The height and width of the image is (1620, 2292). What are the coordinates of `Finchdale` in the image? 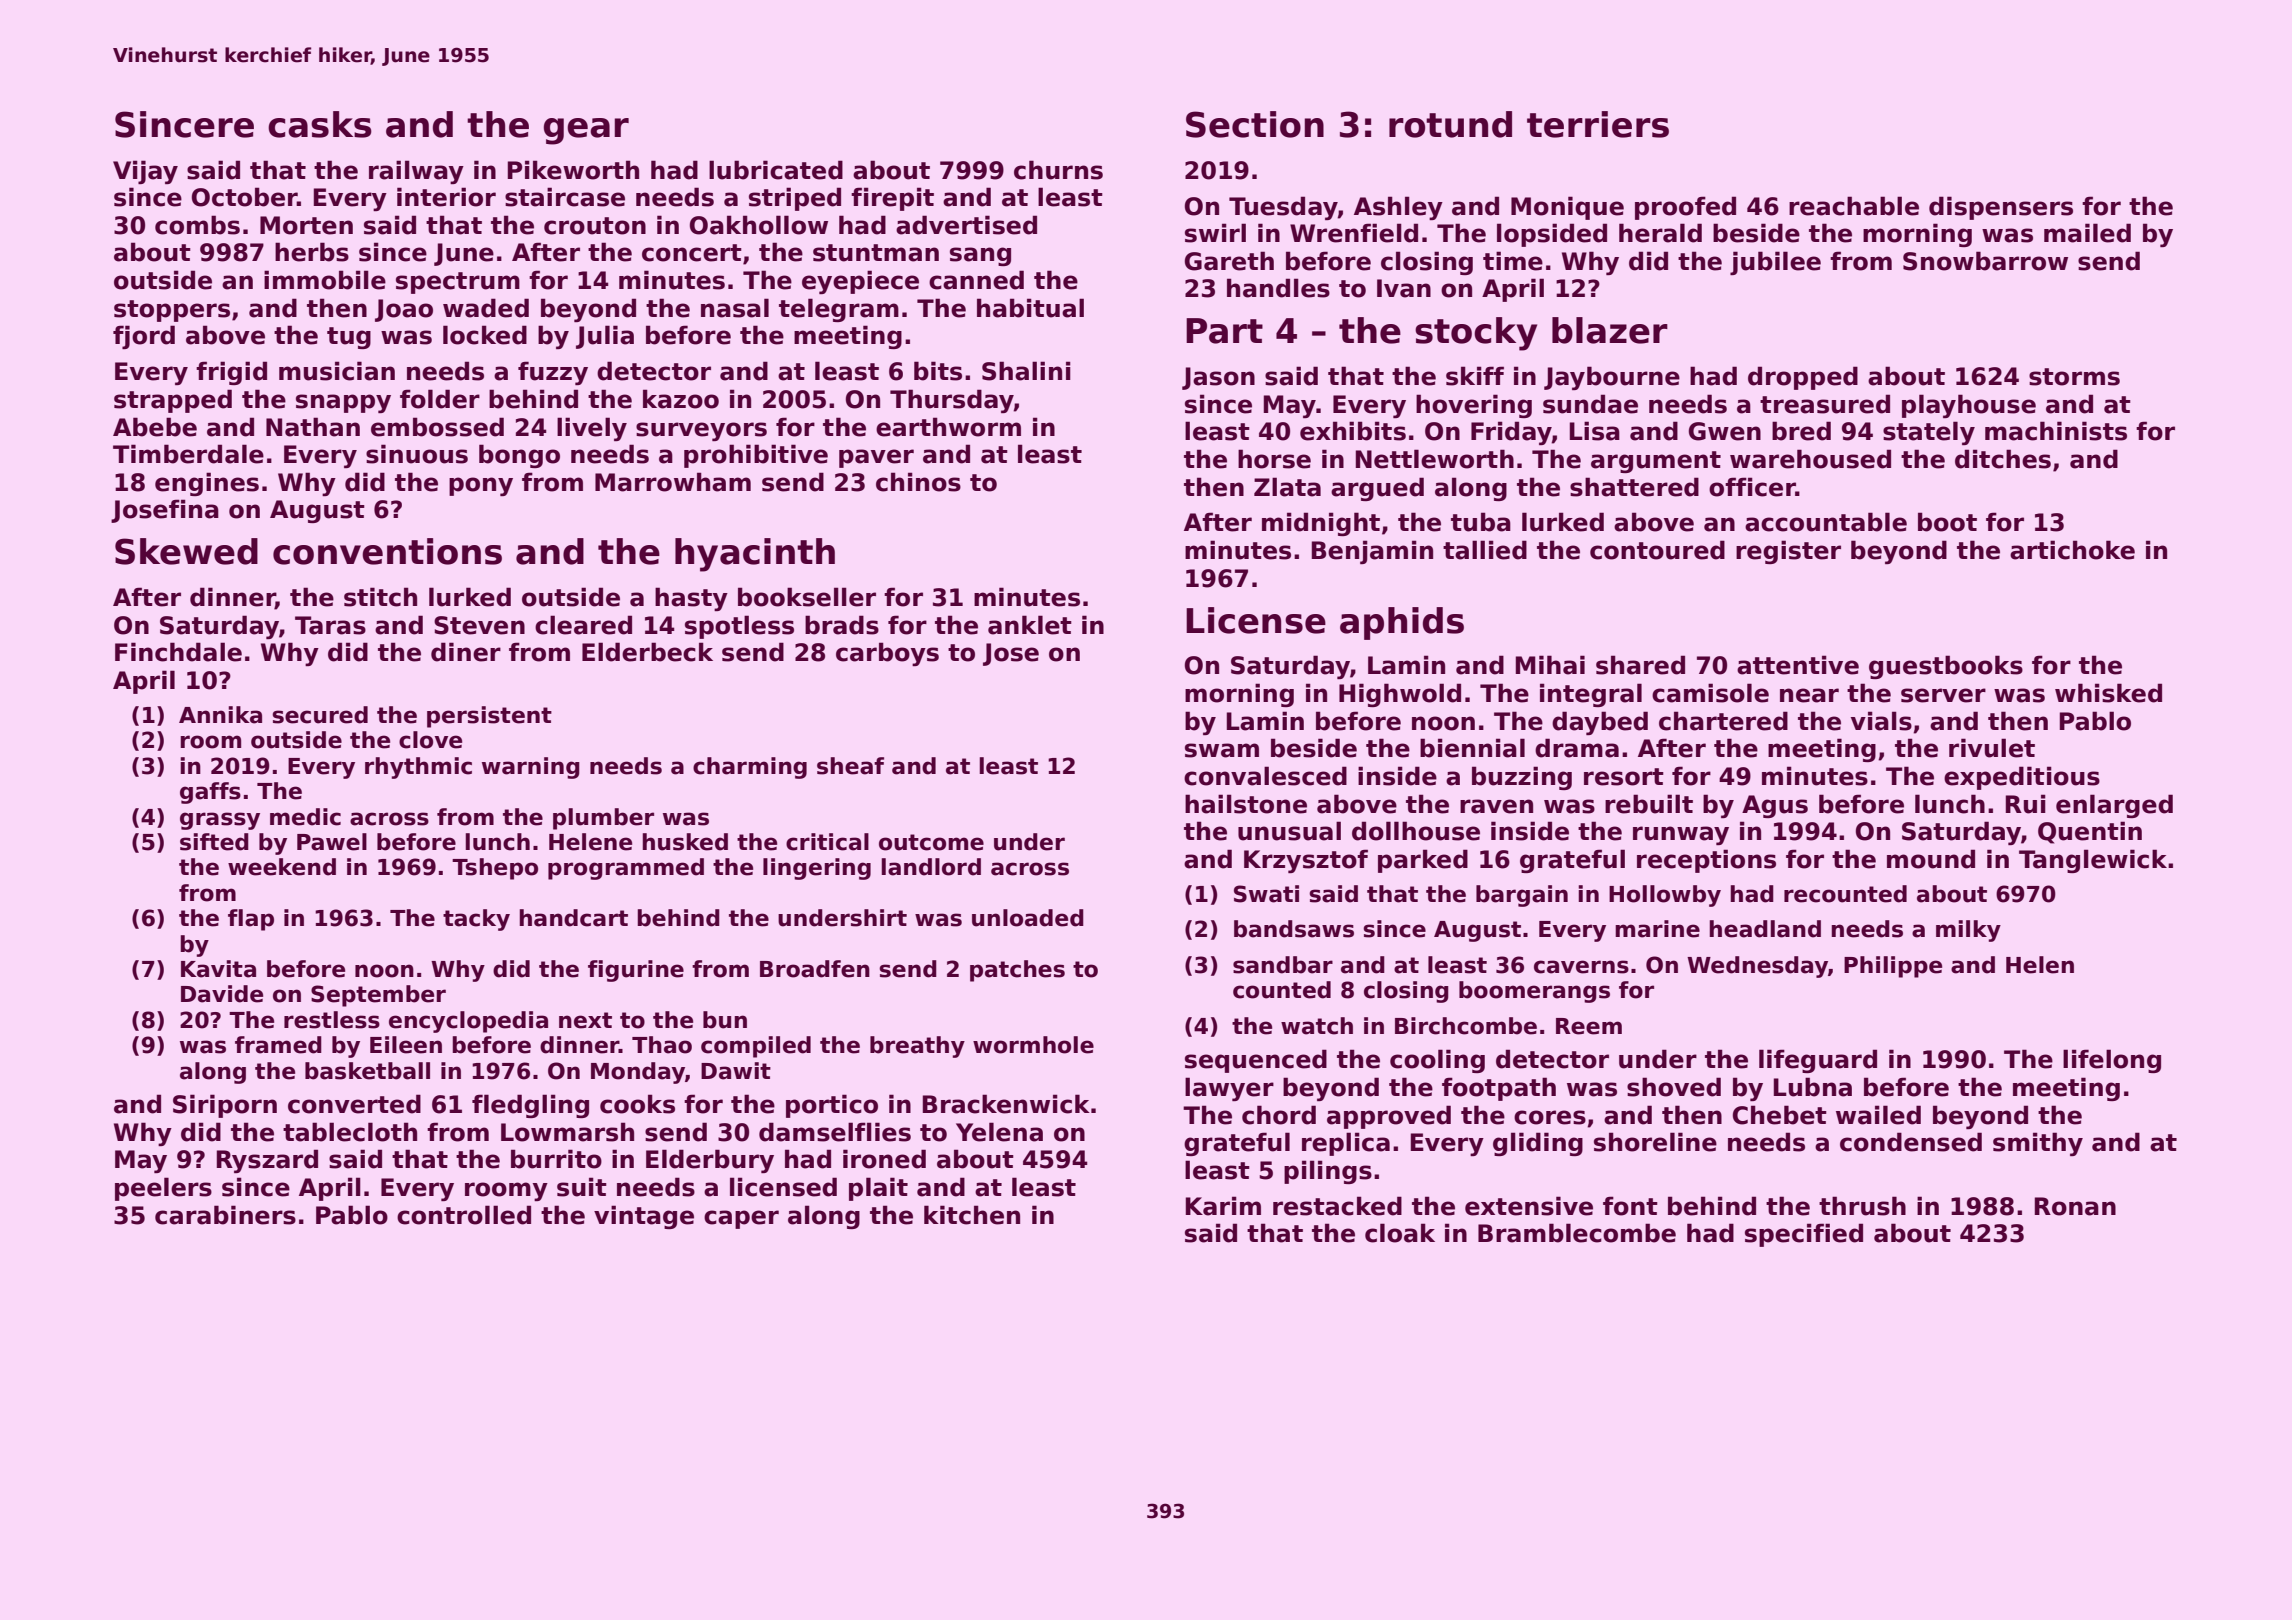 It's located at (178, 652).
